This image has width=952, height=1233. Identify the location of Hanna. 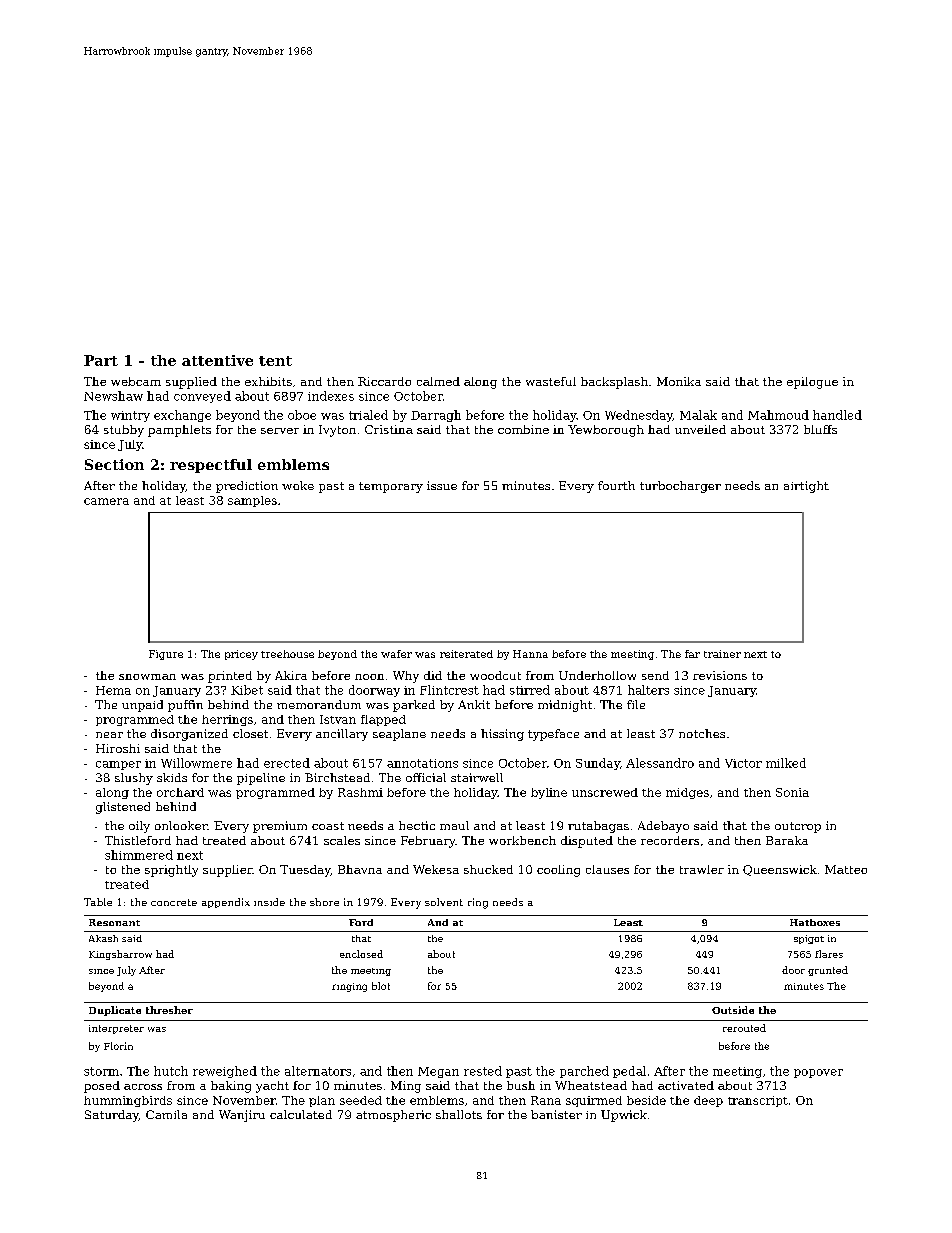
(530, 654).
